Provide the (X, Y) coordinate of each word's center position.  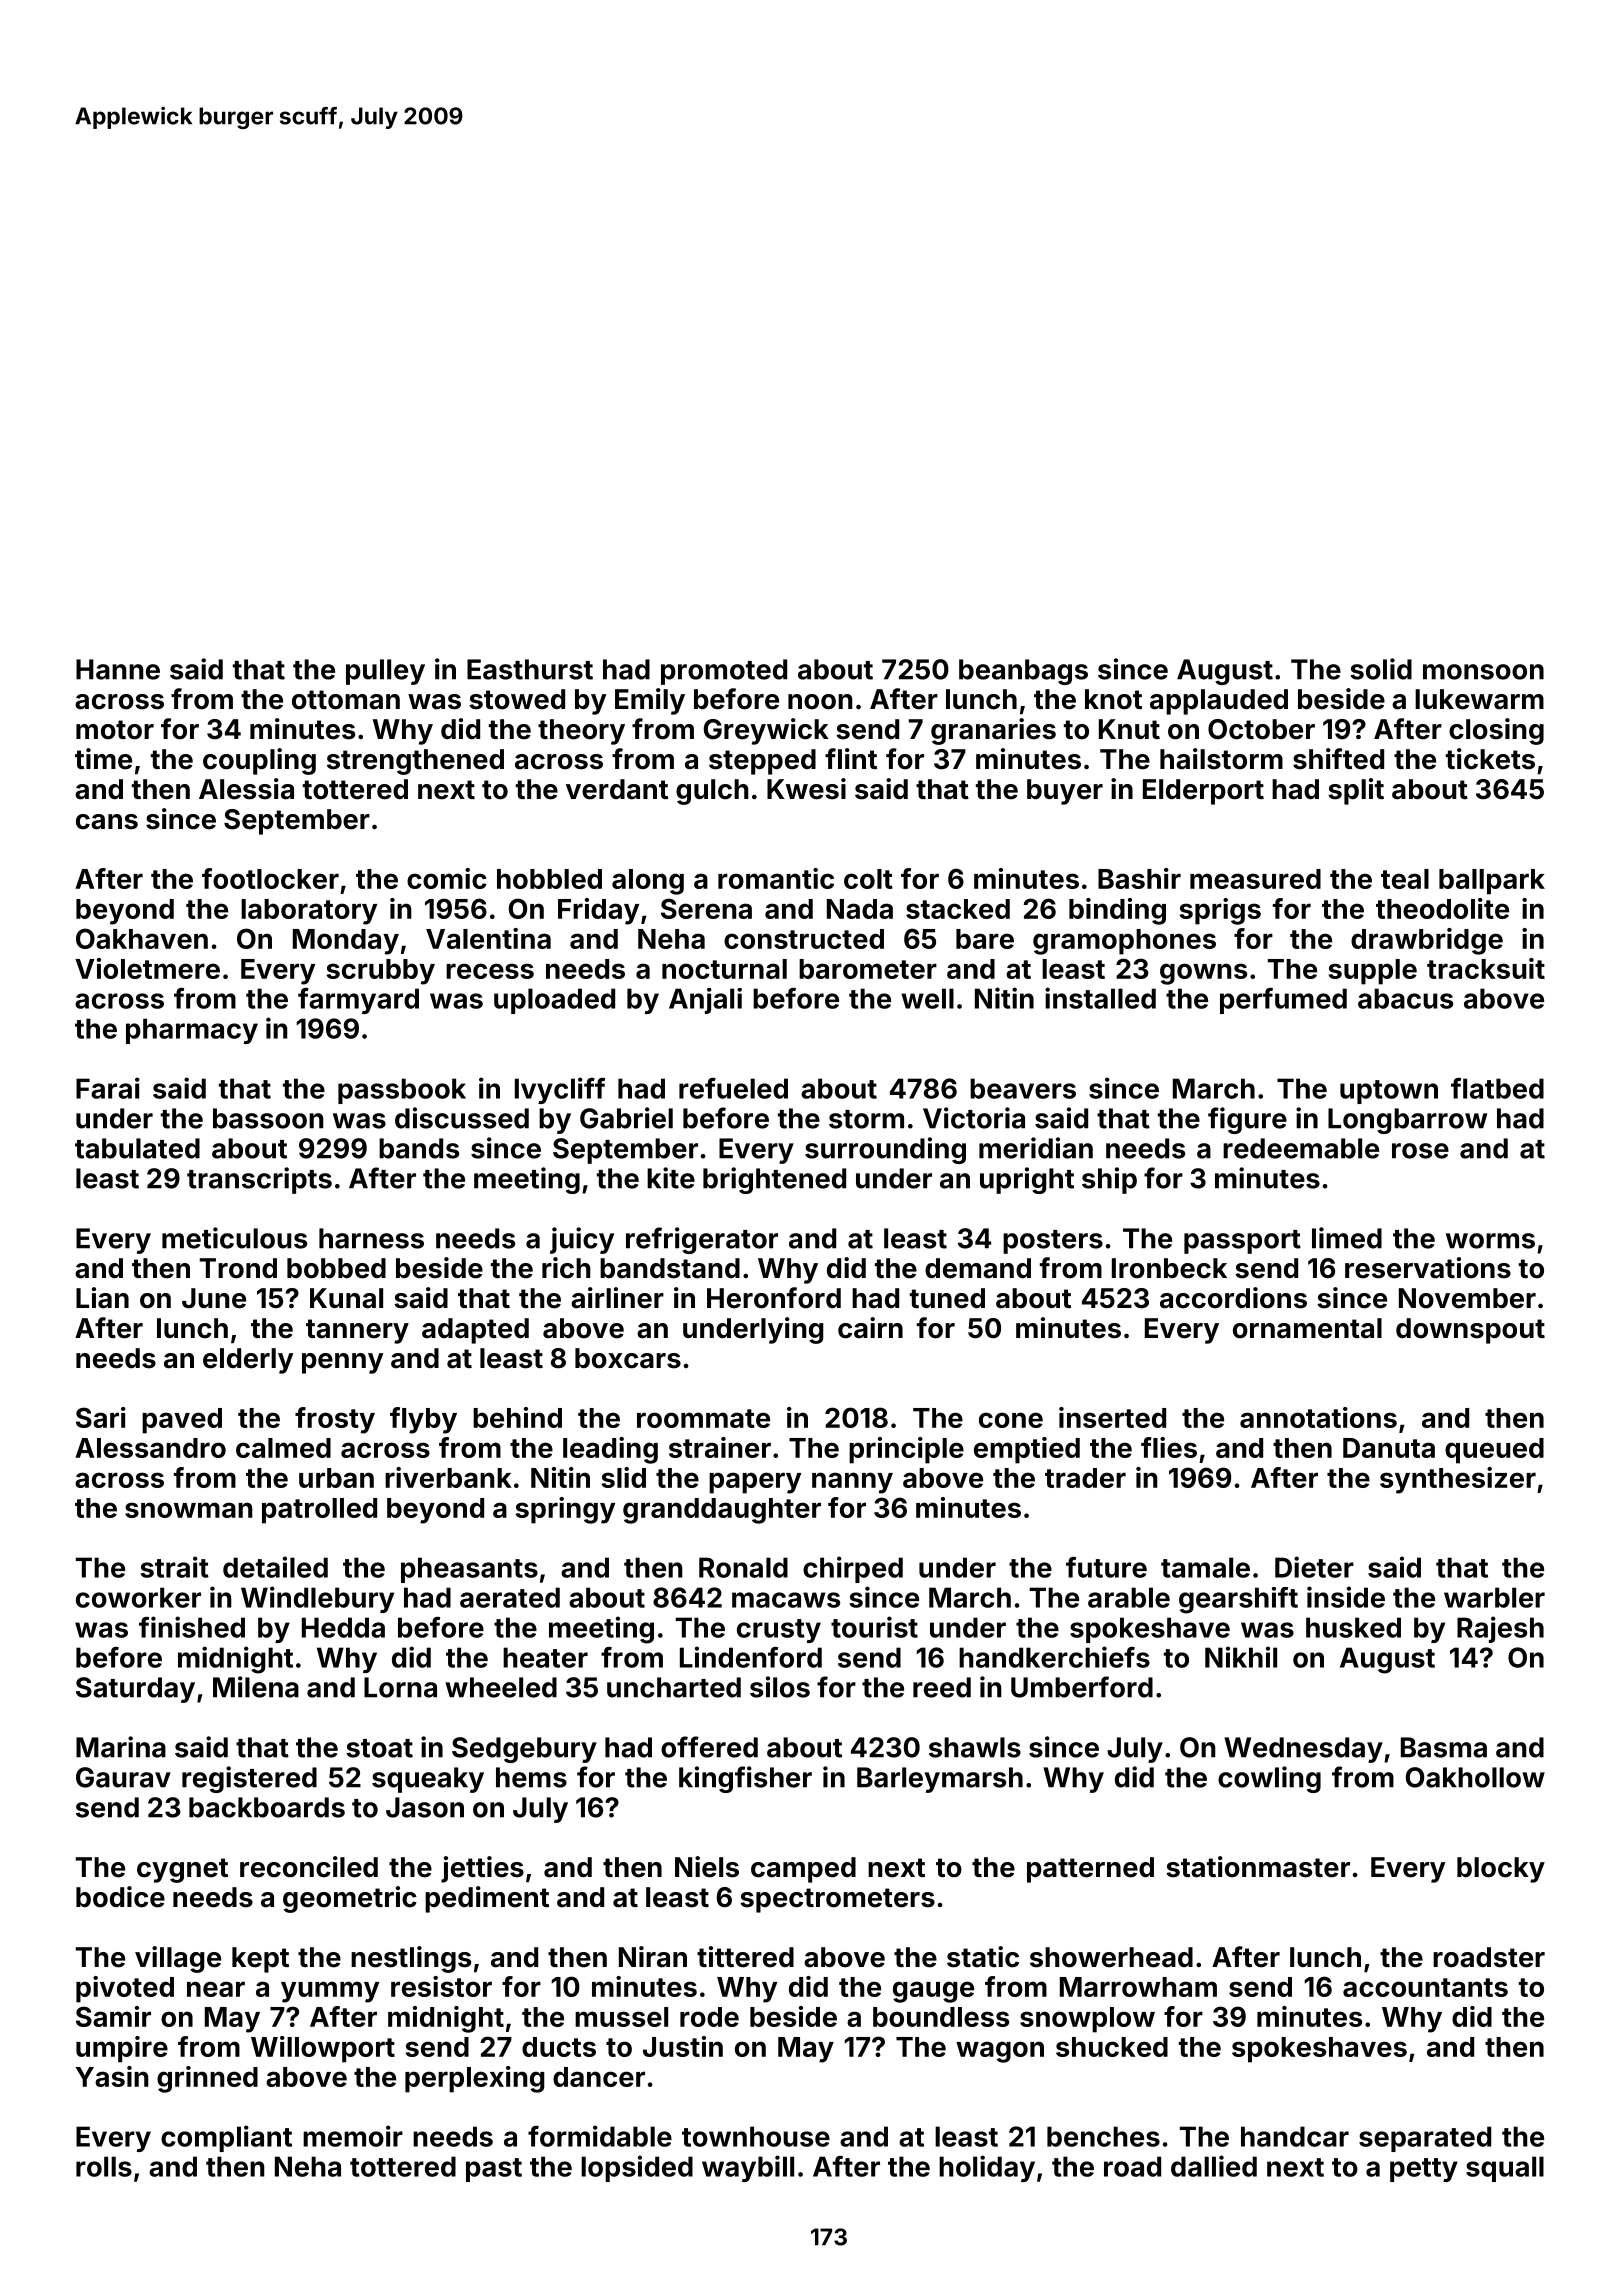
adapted (475, 1331)
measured (1255, 879)
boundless (941, 2017)
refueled (733, 1088)
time (103, 759)
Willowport (323, 2049)
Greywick (766, 731)
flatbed (1497, 1088)
